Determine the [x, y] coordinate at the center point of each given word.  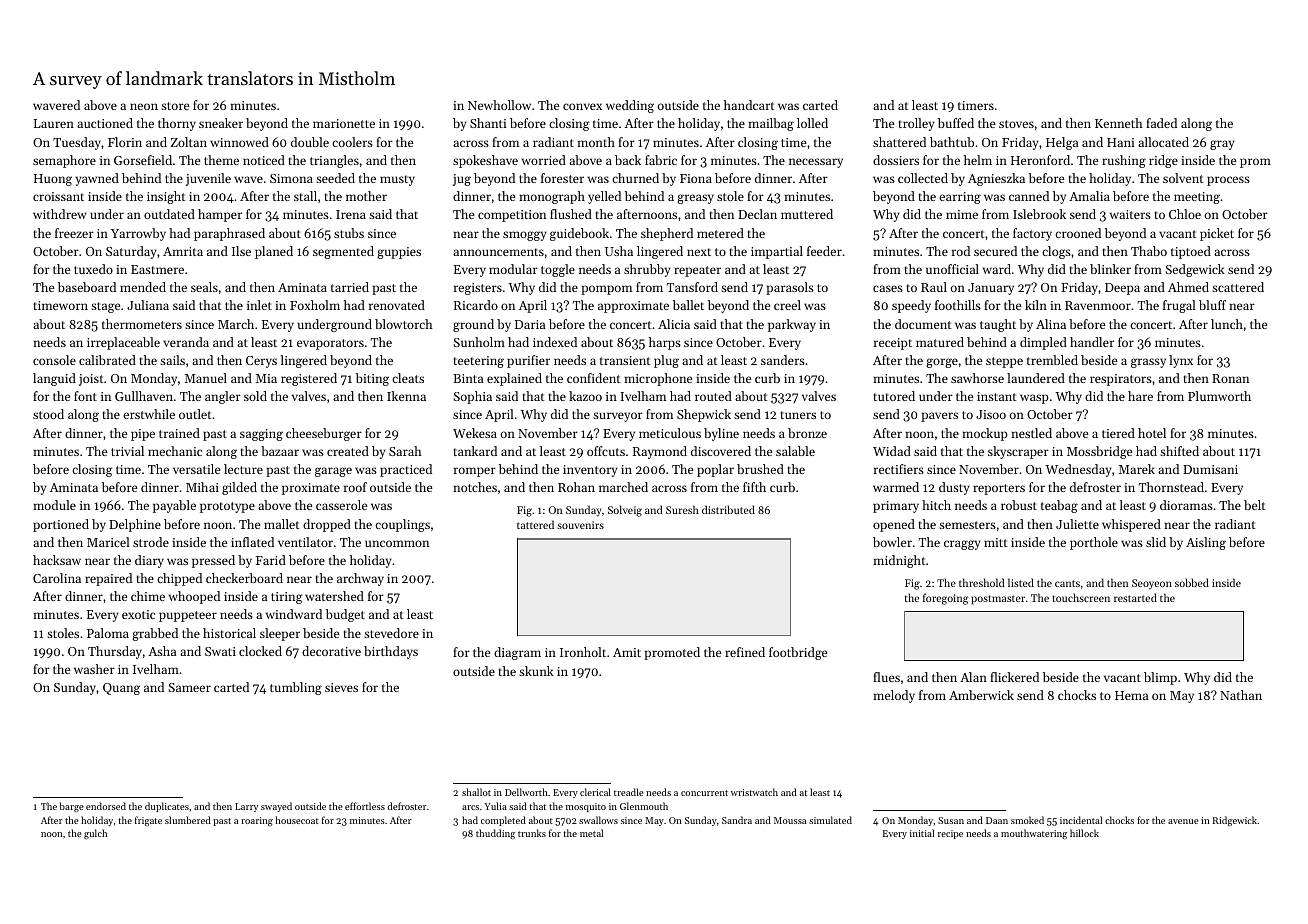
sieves [341, 687]
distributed [728, 509]
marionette [344, 123]
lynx [1181, 361]
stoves [1016, 124]
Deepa [1122, 289]
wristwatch [754, 792]
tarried [350, 287]
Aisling [1206, 543]
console [54, 360]
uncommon [397, 543]
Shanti [488, 123]
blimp [1160, 678]
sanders [783, 360]
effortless [365, 806]
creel [787, 305]
